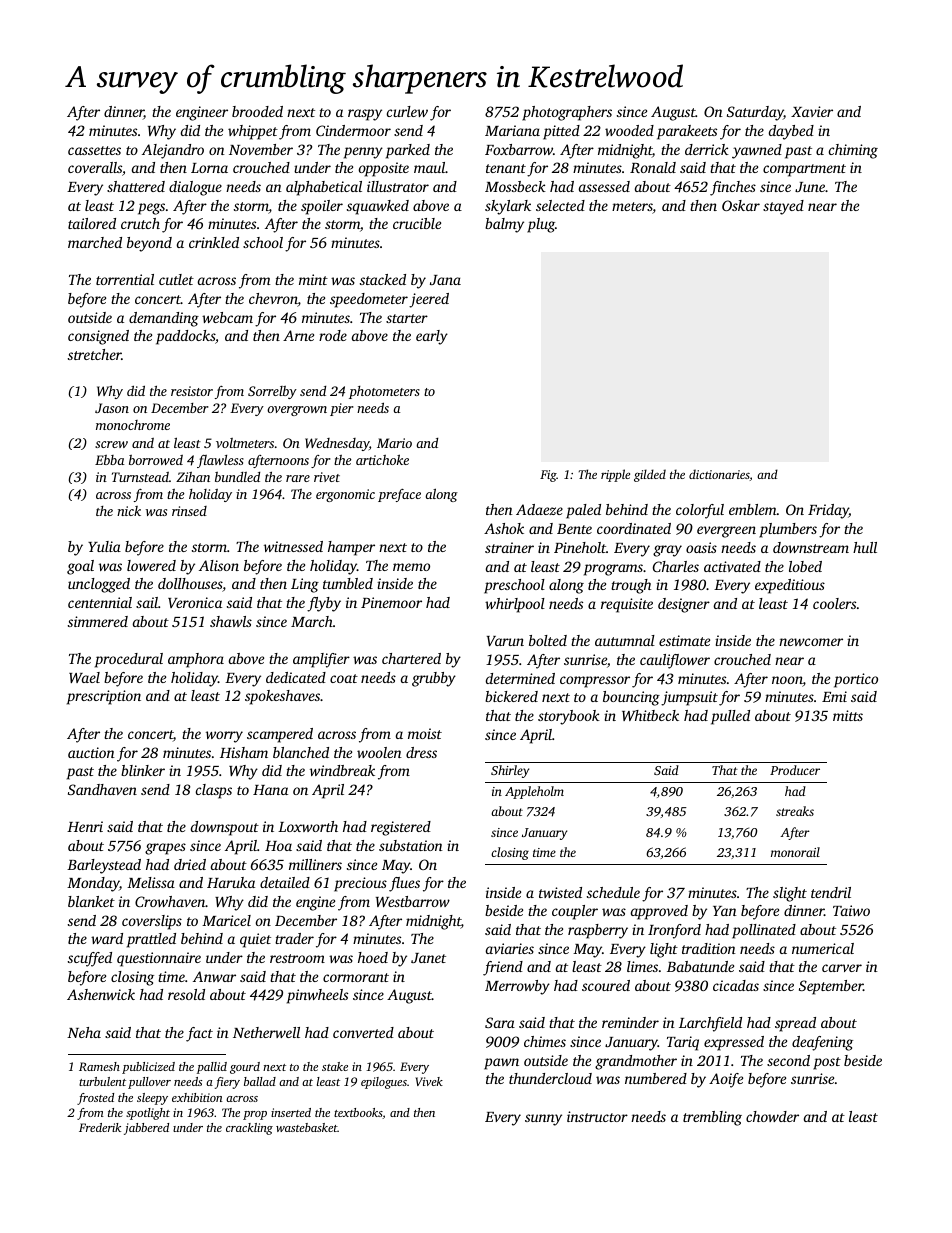  Describe the element at coordinates (146, 1129) in the screenshot. I see `jabbered` at that location.
